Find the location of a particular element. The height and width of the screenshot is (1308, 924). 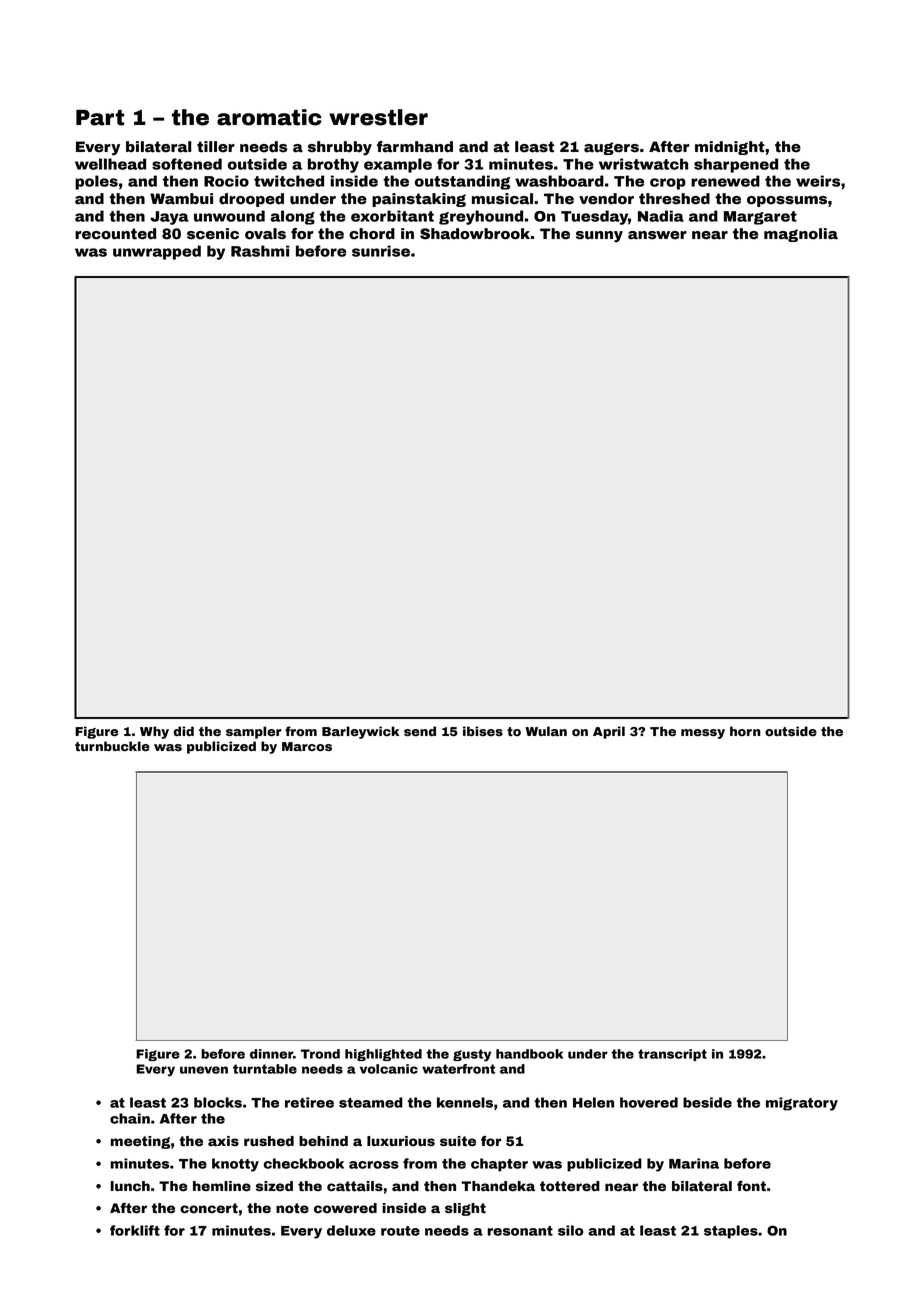

silo is located at coordinates (571, 1230).
